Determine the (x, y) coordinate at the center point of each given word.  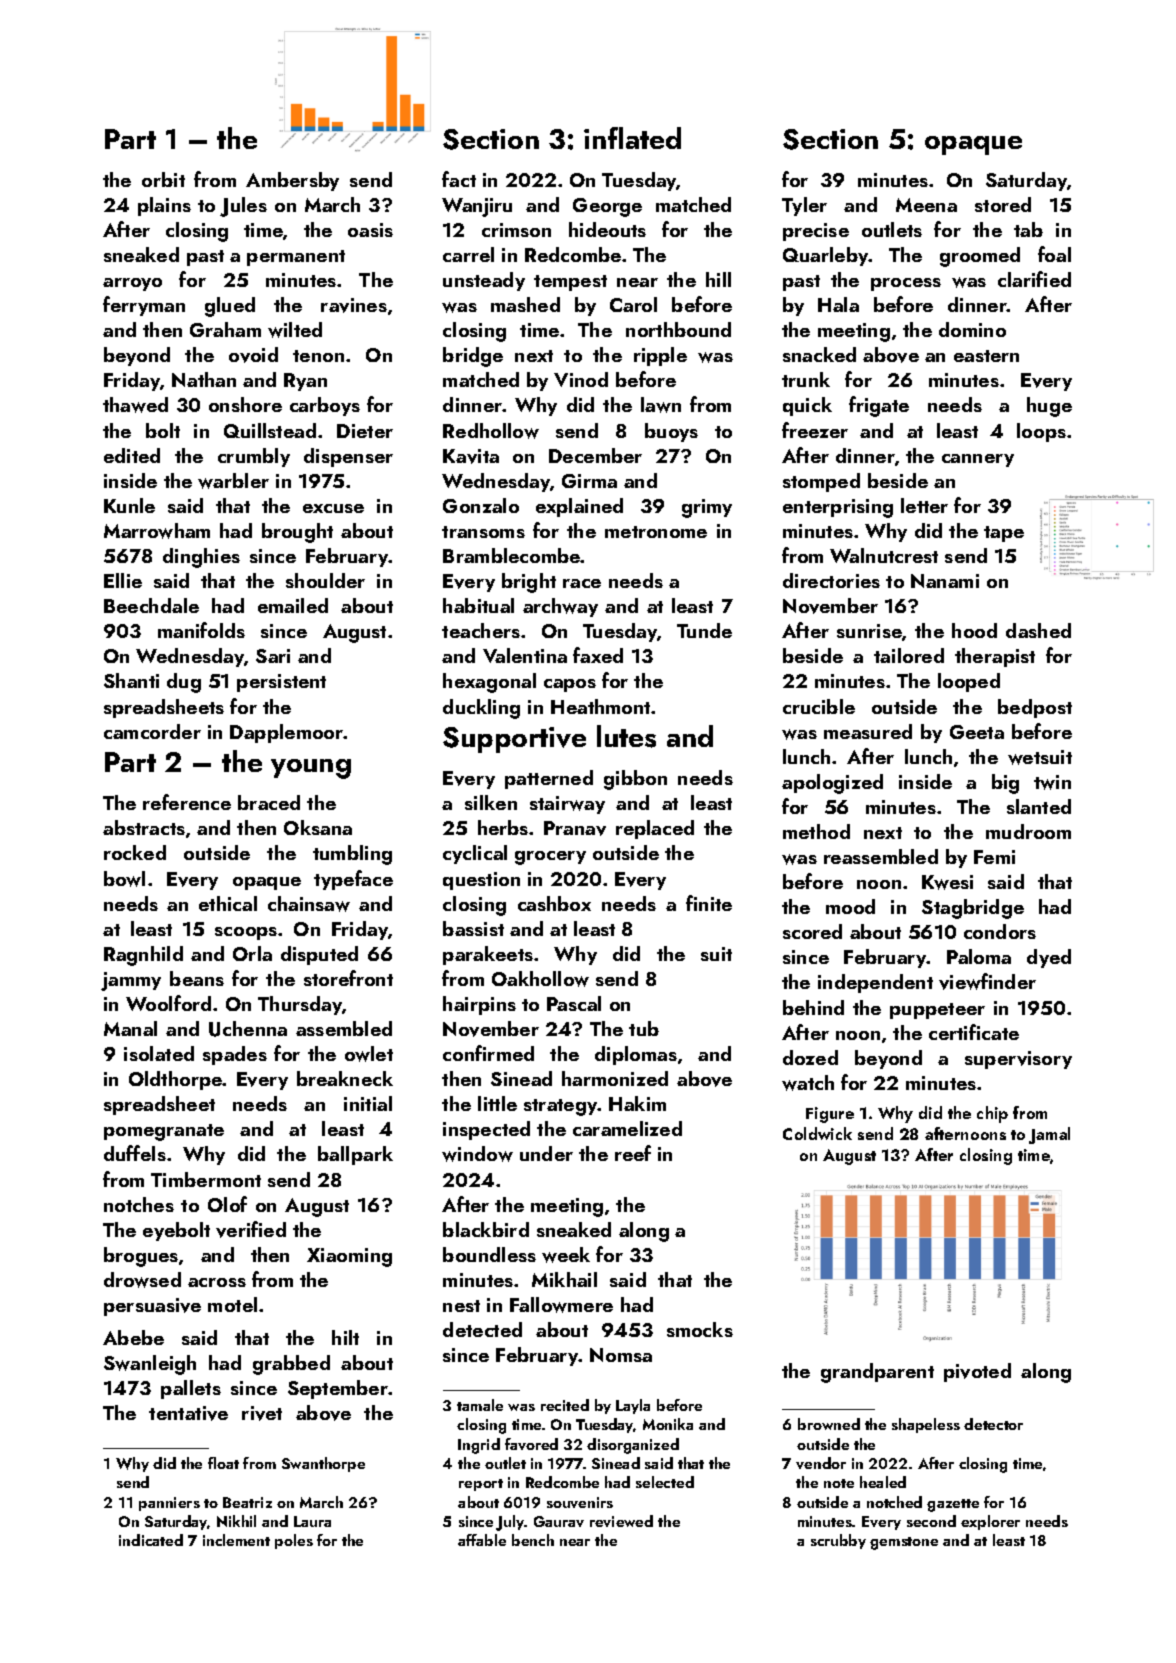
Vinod (581, 379)
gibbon (635, 780)
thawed (135, 405)
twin (1052, 782)
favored (531, 1444)
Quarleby (826, 256)
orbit (163, 179)
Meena (926, 205)
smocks (700, 1329)
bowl (124, 879)
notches (139, 1204)
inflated (632, 138)
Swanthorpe (323, 1464)
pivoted (977, 1372)
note (839, 1483)
